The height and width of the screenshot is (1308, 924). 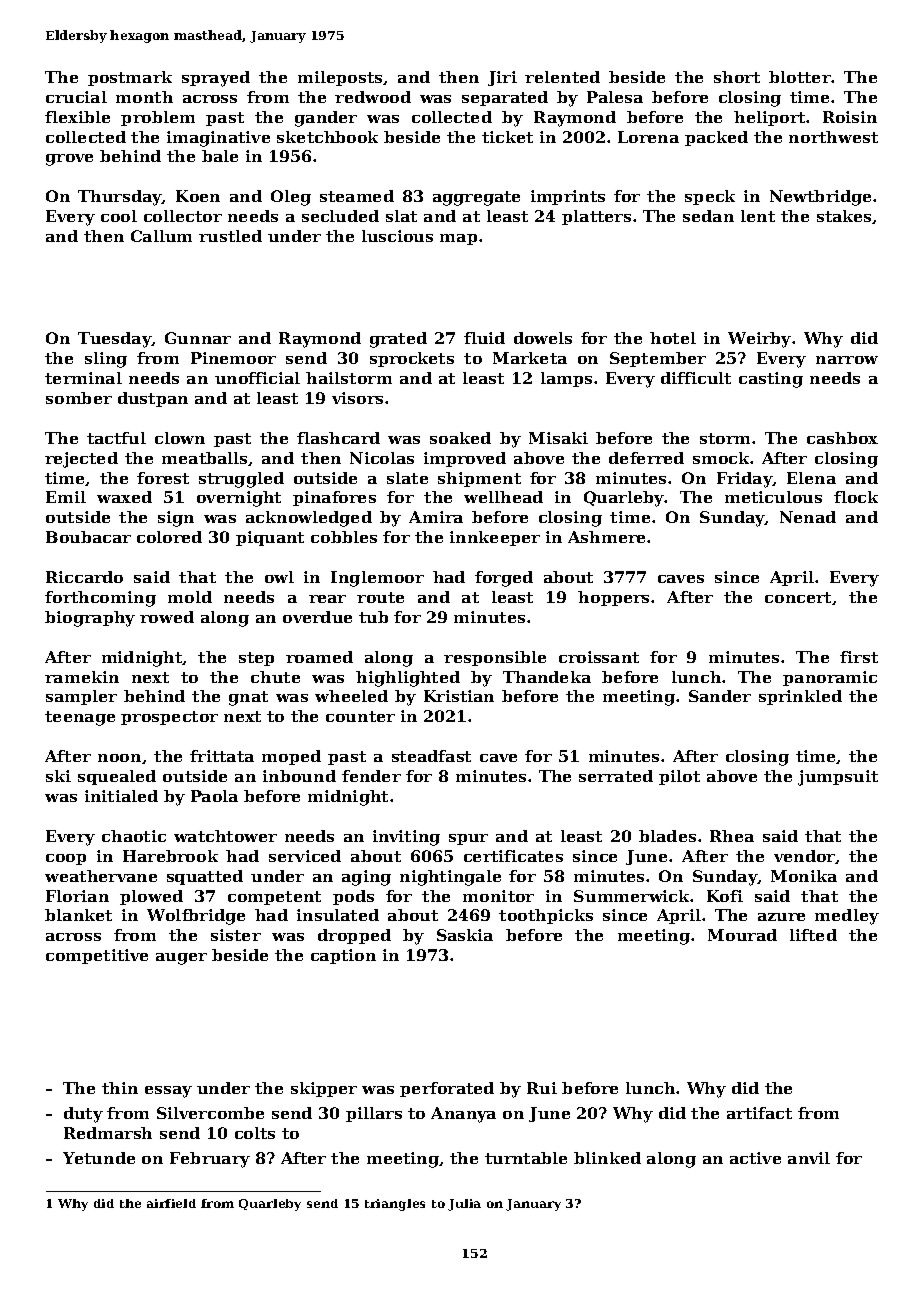 I want to click on problem, so click(x=158, y=118).
